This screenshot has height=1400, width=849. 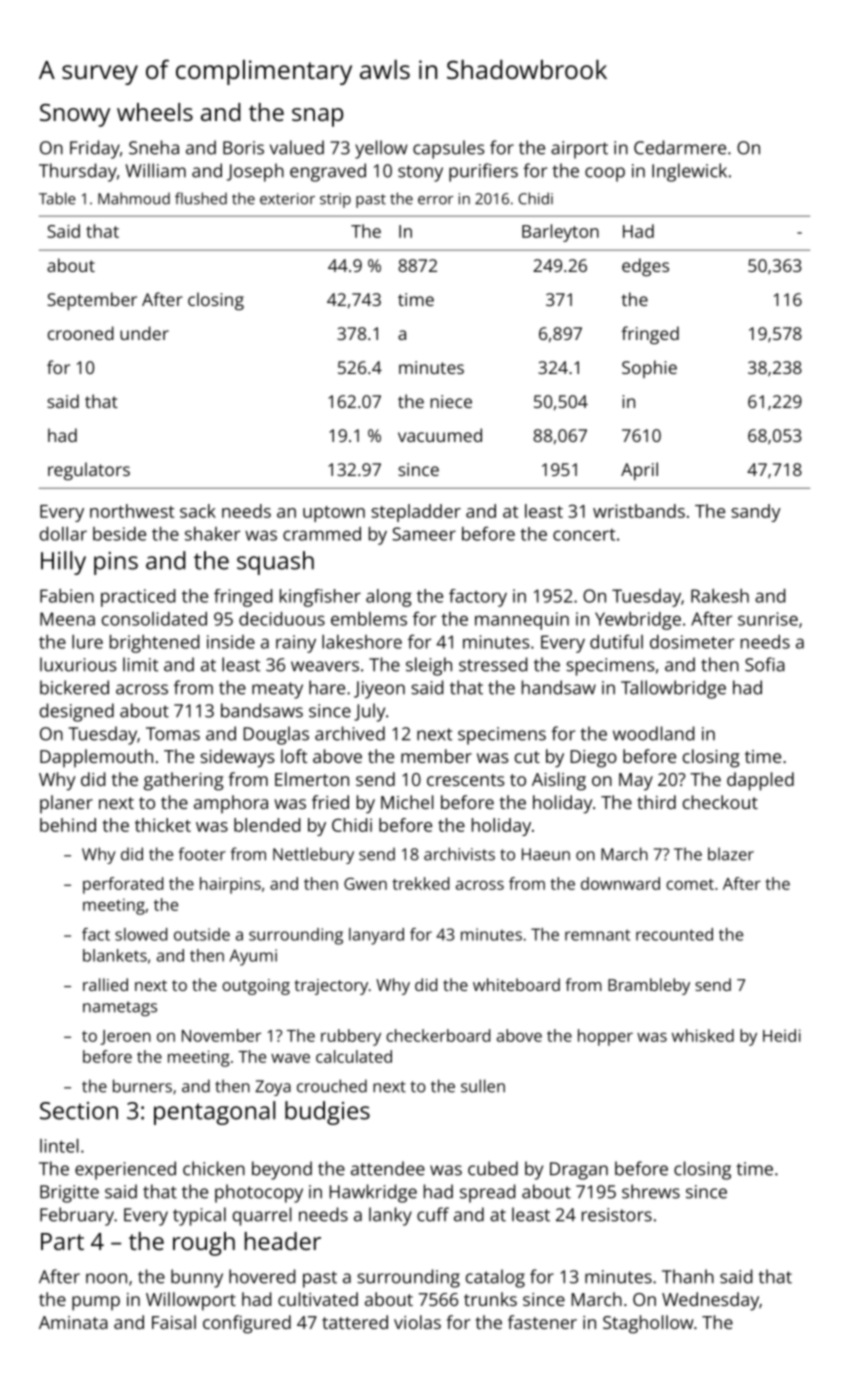 I want to click on capsules, so click(x=448, y=149).
